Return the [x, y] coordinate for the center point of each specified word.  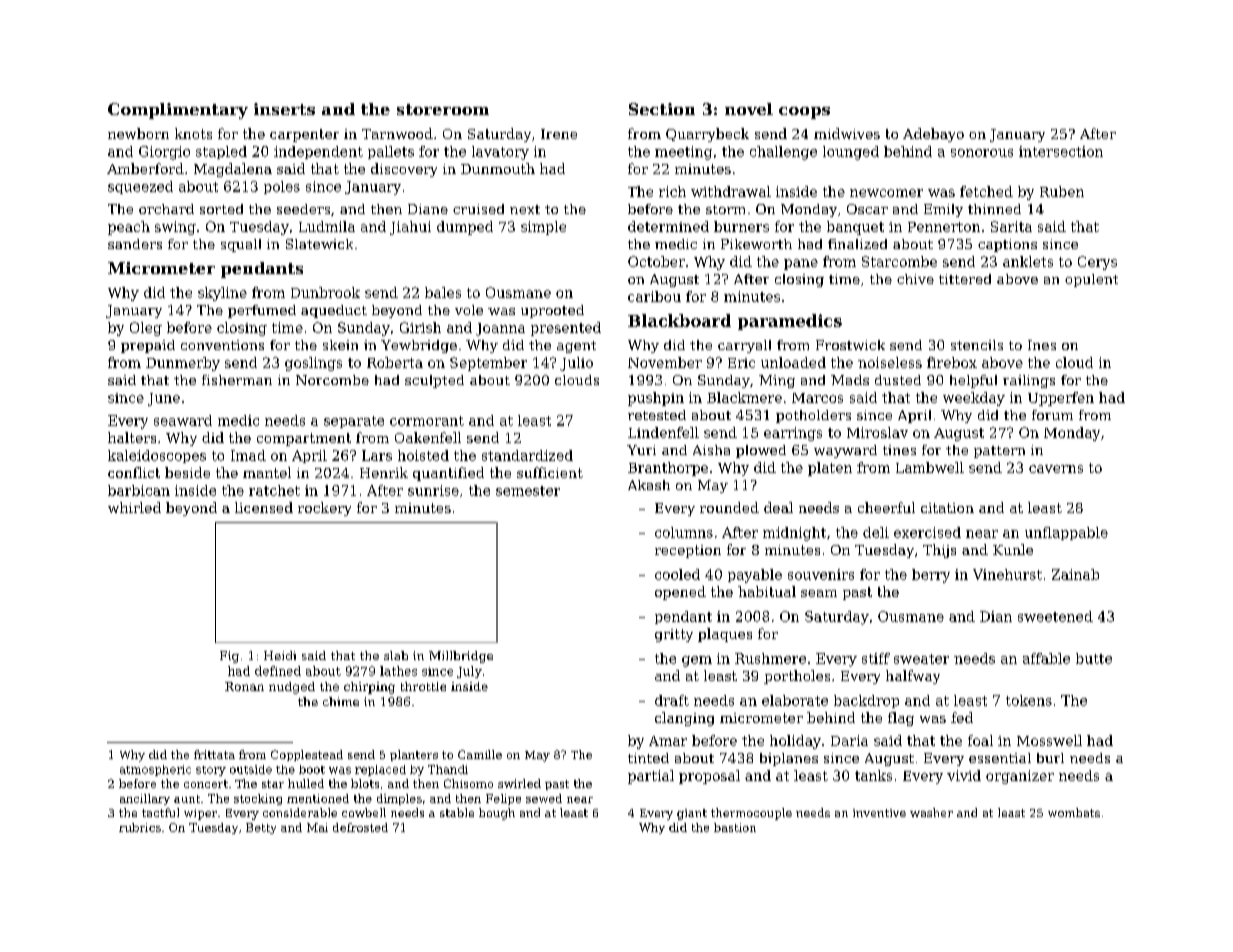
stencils [977, 345]
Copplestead [307, 755]
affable [1046, 658]
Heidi [280, 655]
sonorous [982, 153]
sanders [135, 244]
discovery [404, 170]
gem [697, 661]
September [488, 364]
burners [741, 226]
